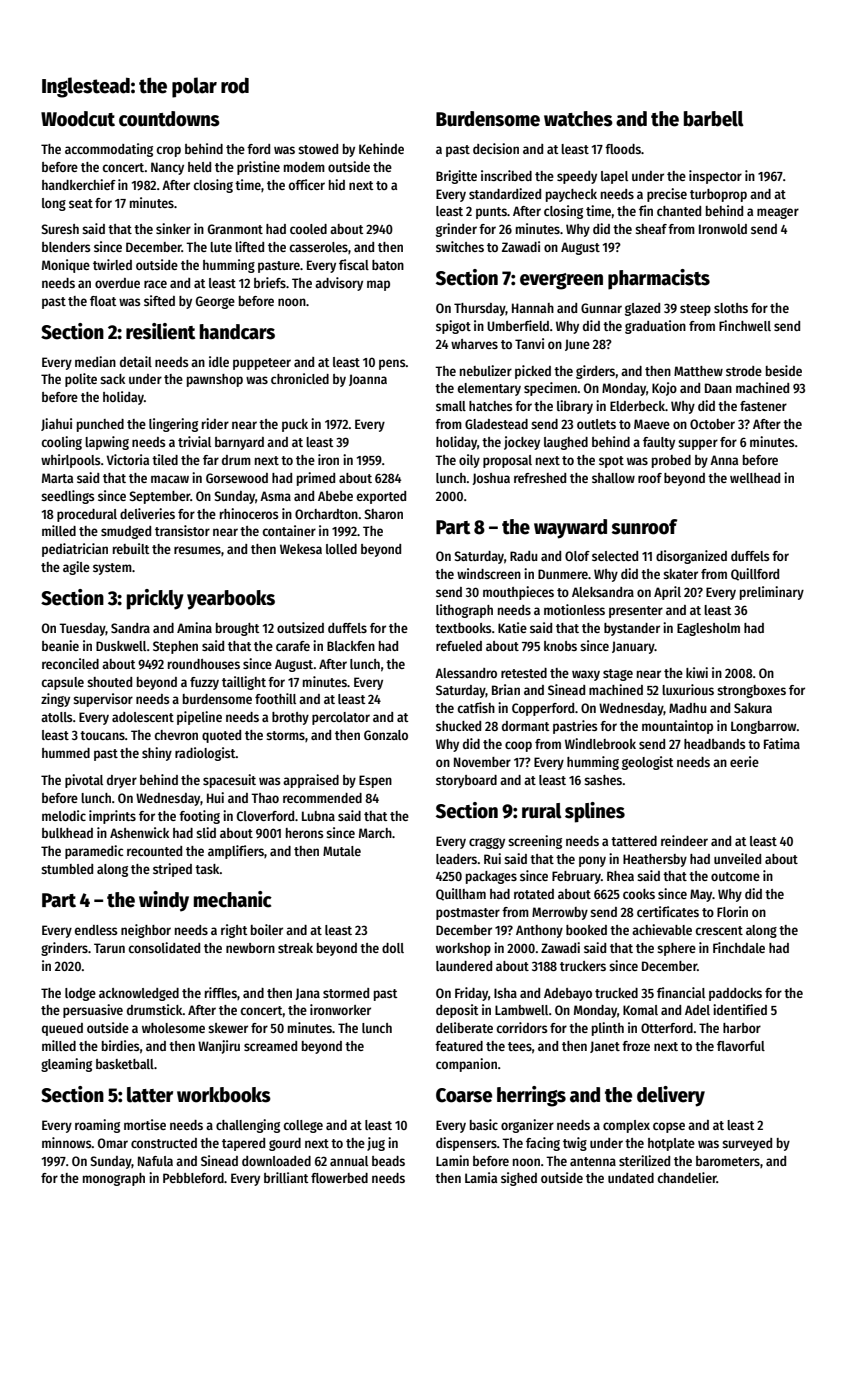 The width and height of the image is (849, 1400). What do you see at coordinates (561, 281) in the image?
I see `evergreen` at bounding box center [561, 281].
